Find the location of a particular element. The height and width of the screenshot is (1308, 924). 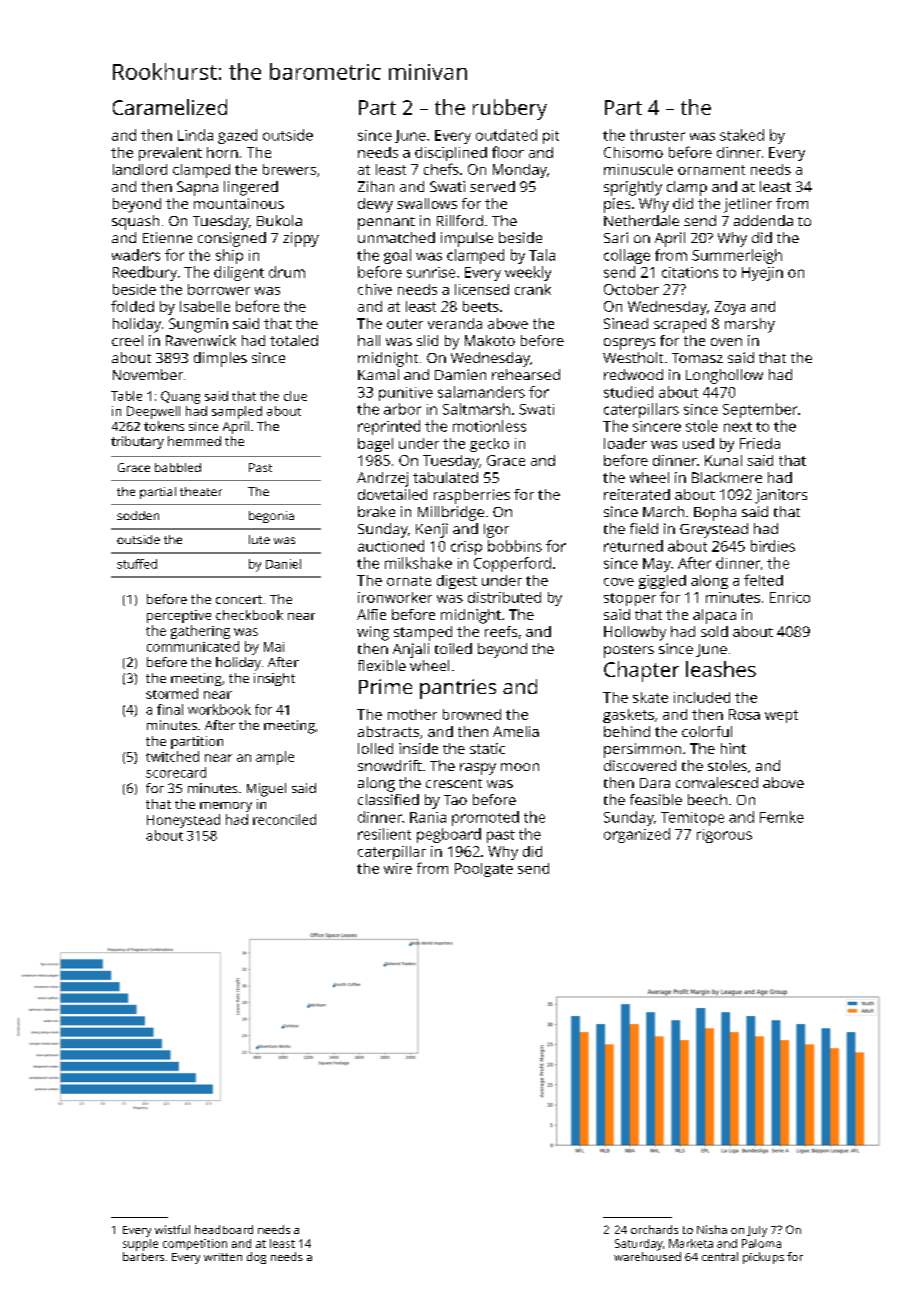

Femke is located at coordinates (782, 817).
